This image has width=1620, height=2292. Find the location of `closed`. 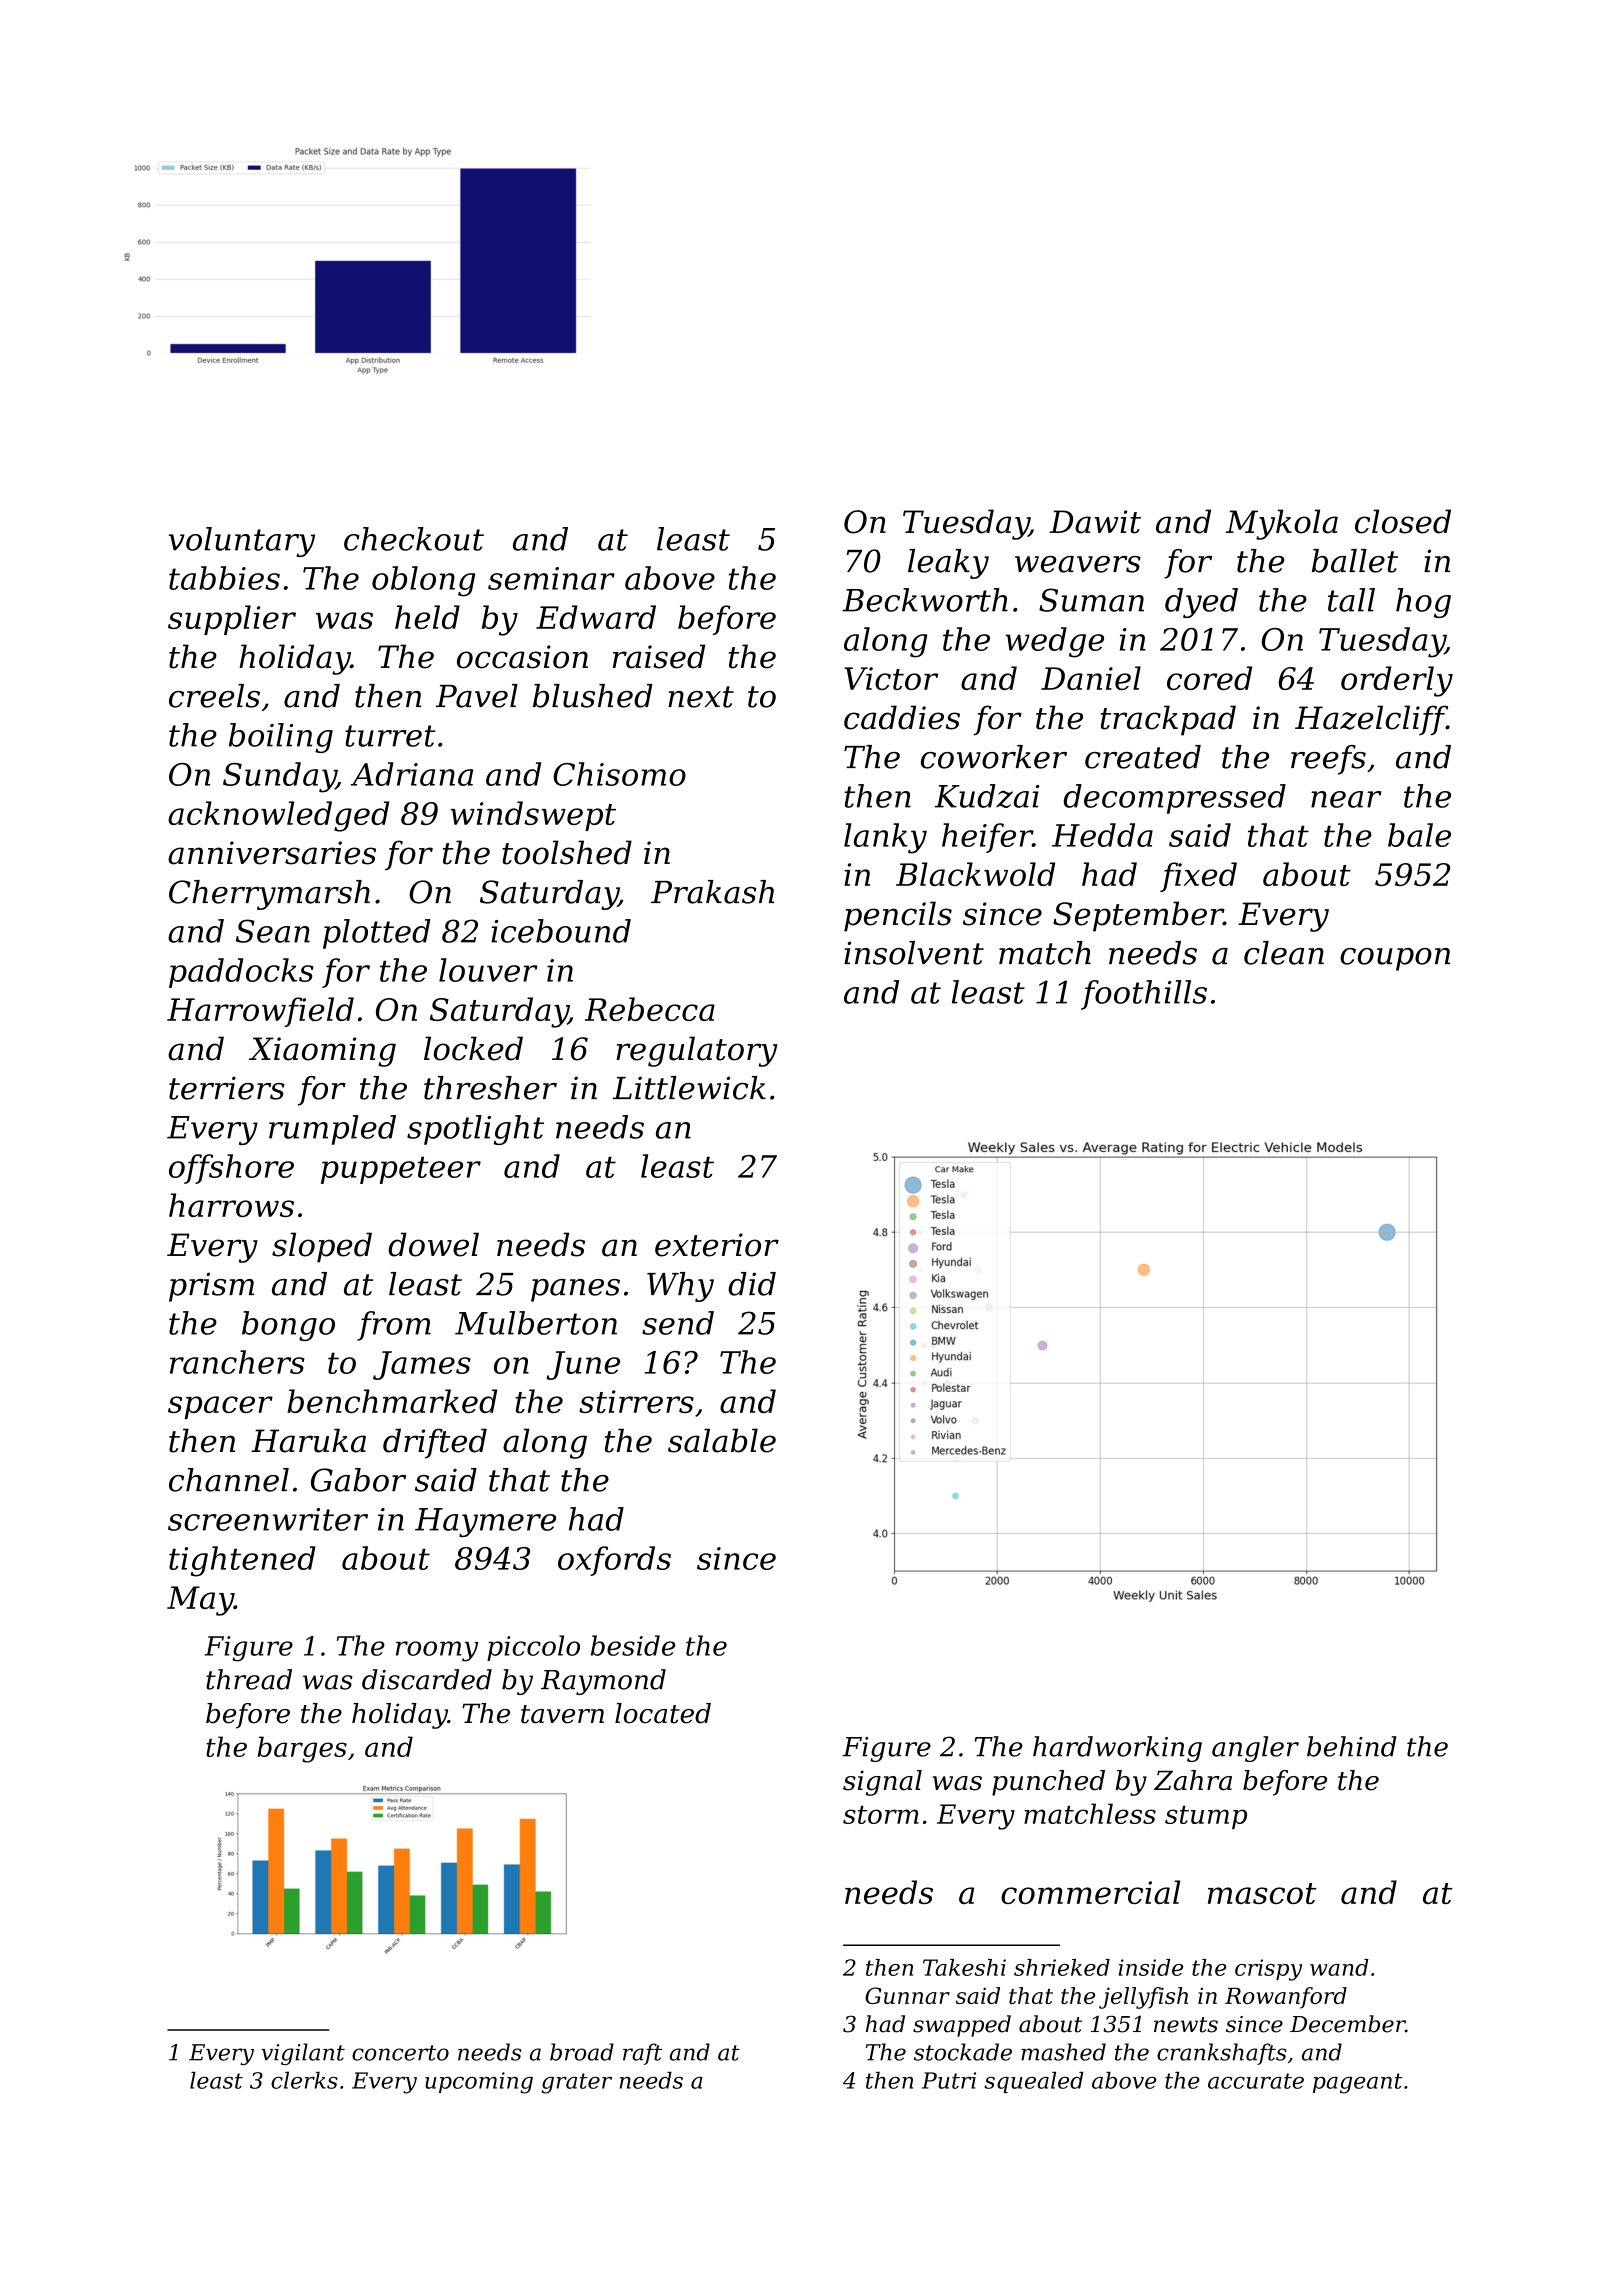

closed is located at coordinates (1403, 521).
